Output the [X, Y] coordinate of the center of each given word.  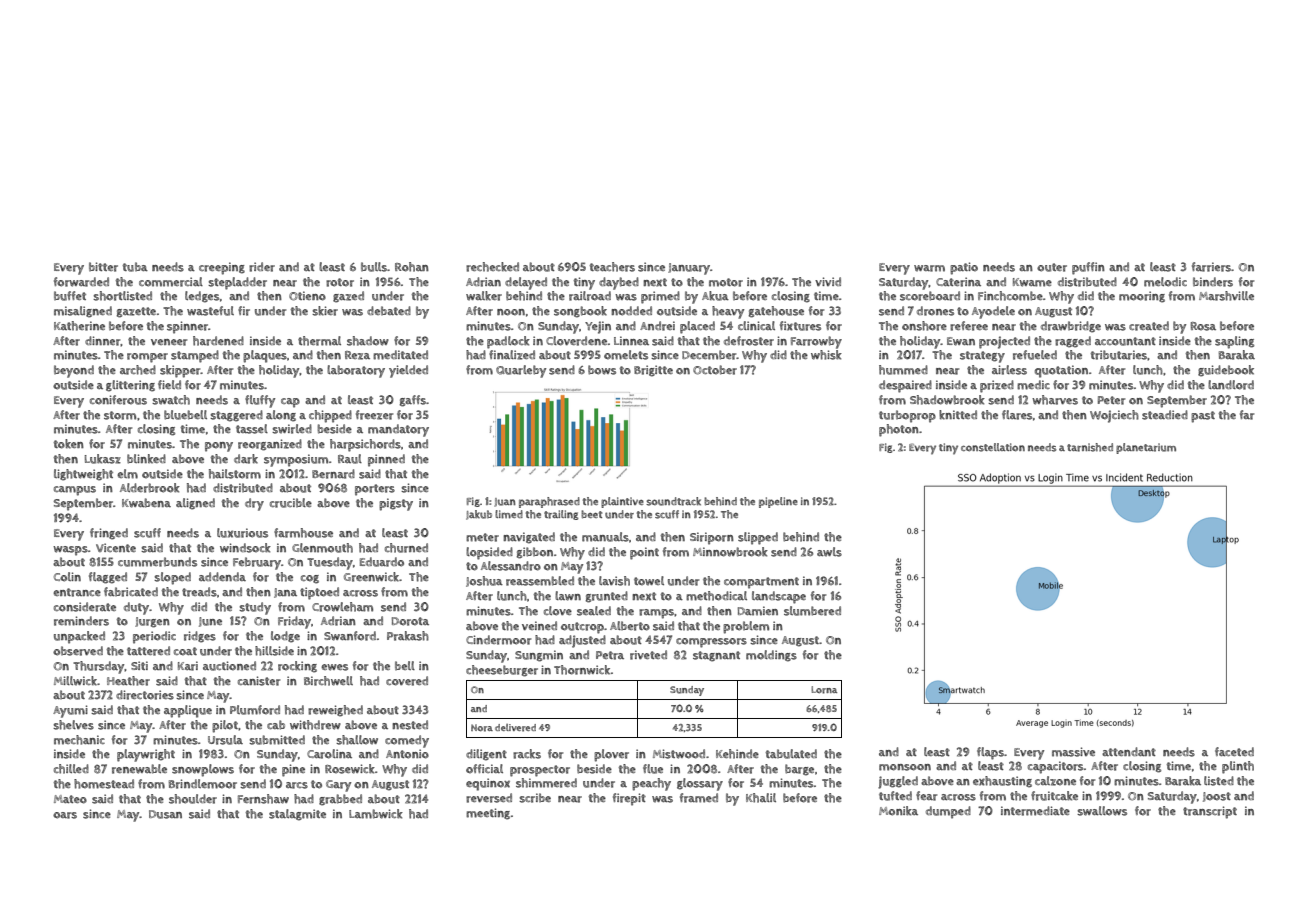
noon [511, 312]
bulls [374, 267]
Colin [67, 577]
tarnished [1090, 447]
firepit [629, 799]
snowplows [203, 770]
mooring [1142, 297]
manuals [605, 537]
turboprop [907, 416]
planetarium [1146, 448]
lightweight [83, 475]
